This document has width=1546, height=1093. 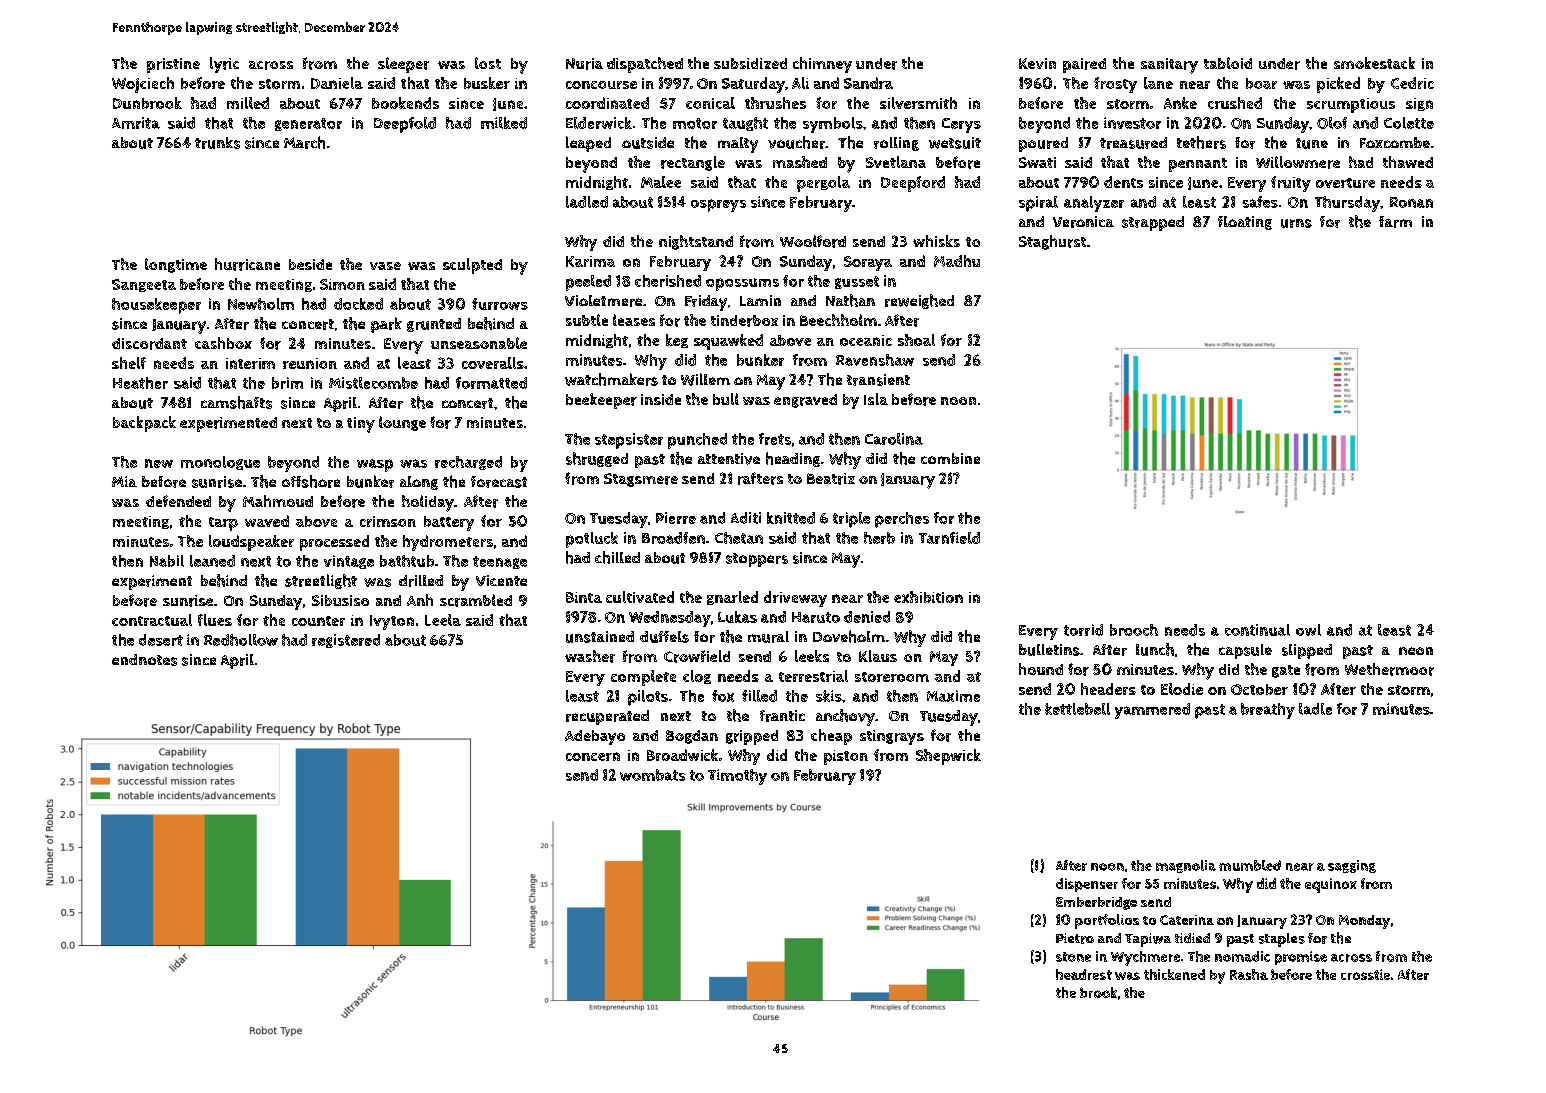 What do you see at coordinates (236, 402) in the document?
I see `camshafts` at bounding box center [236, 402].
